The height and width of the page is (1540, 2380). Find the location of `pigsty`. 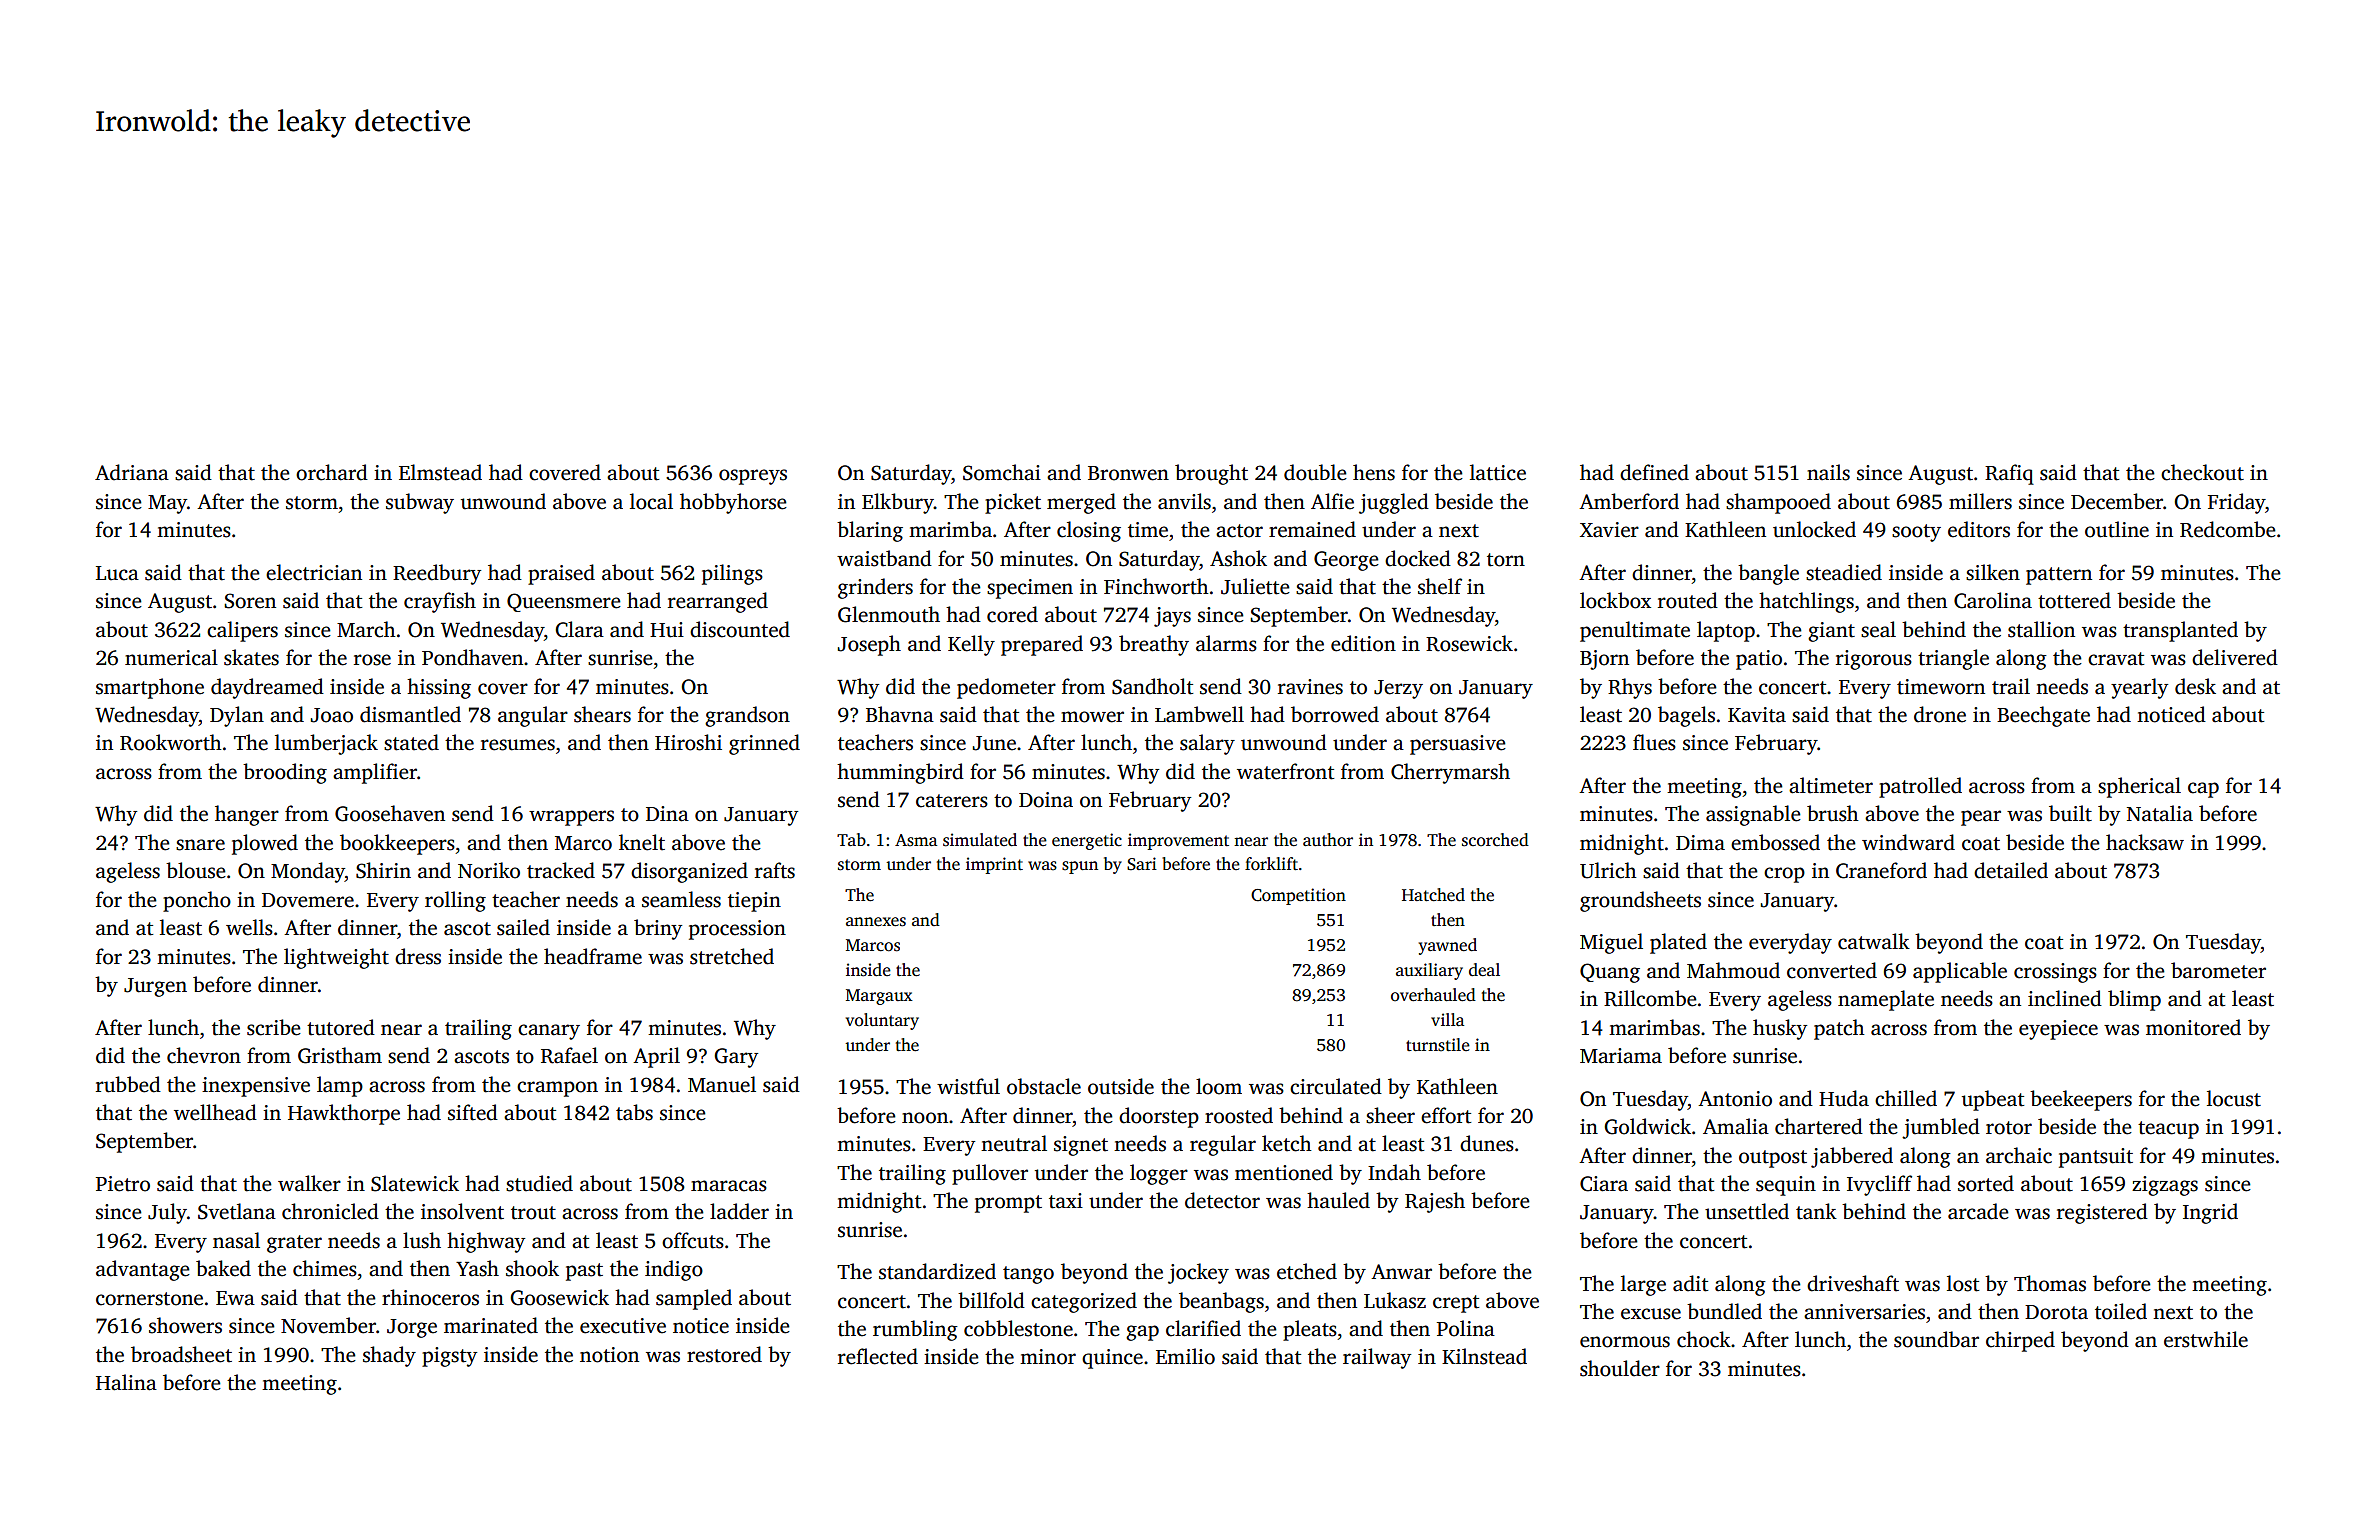

pigsty is located at coordinates (449, 1357).
